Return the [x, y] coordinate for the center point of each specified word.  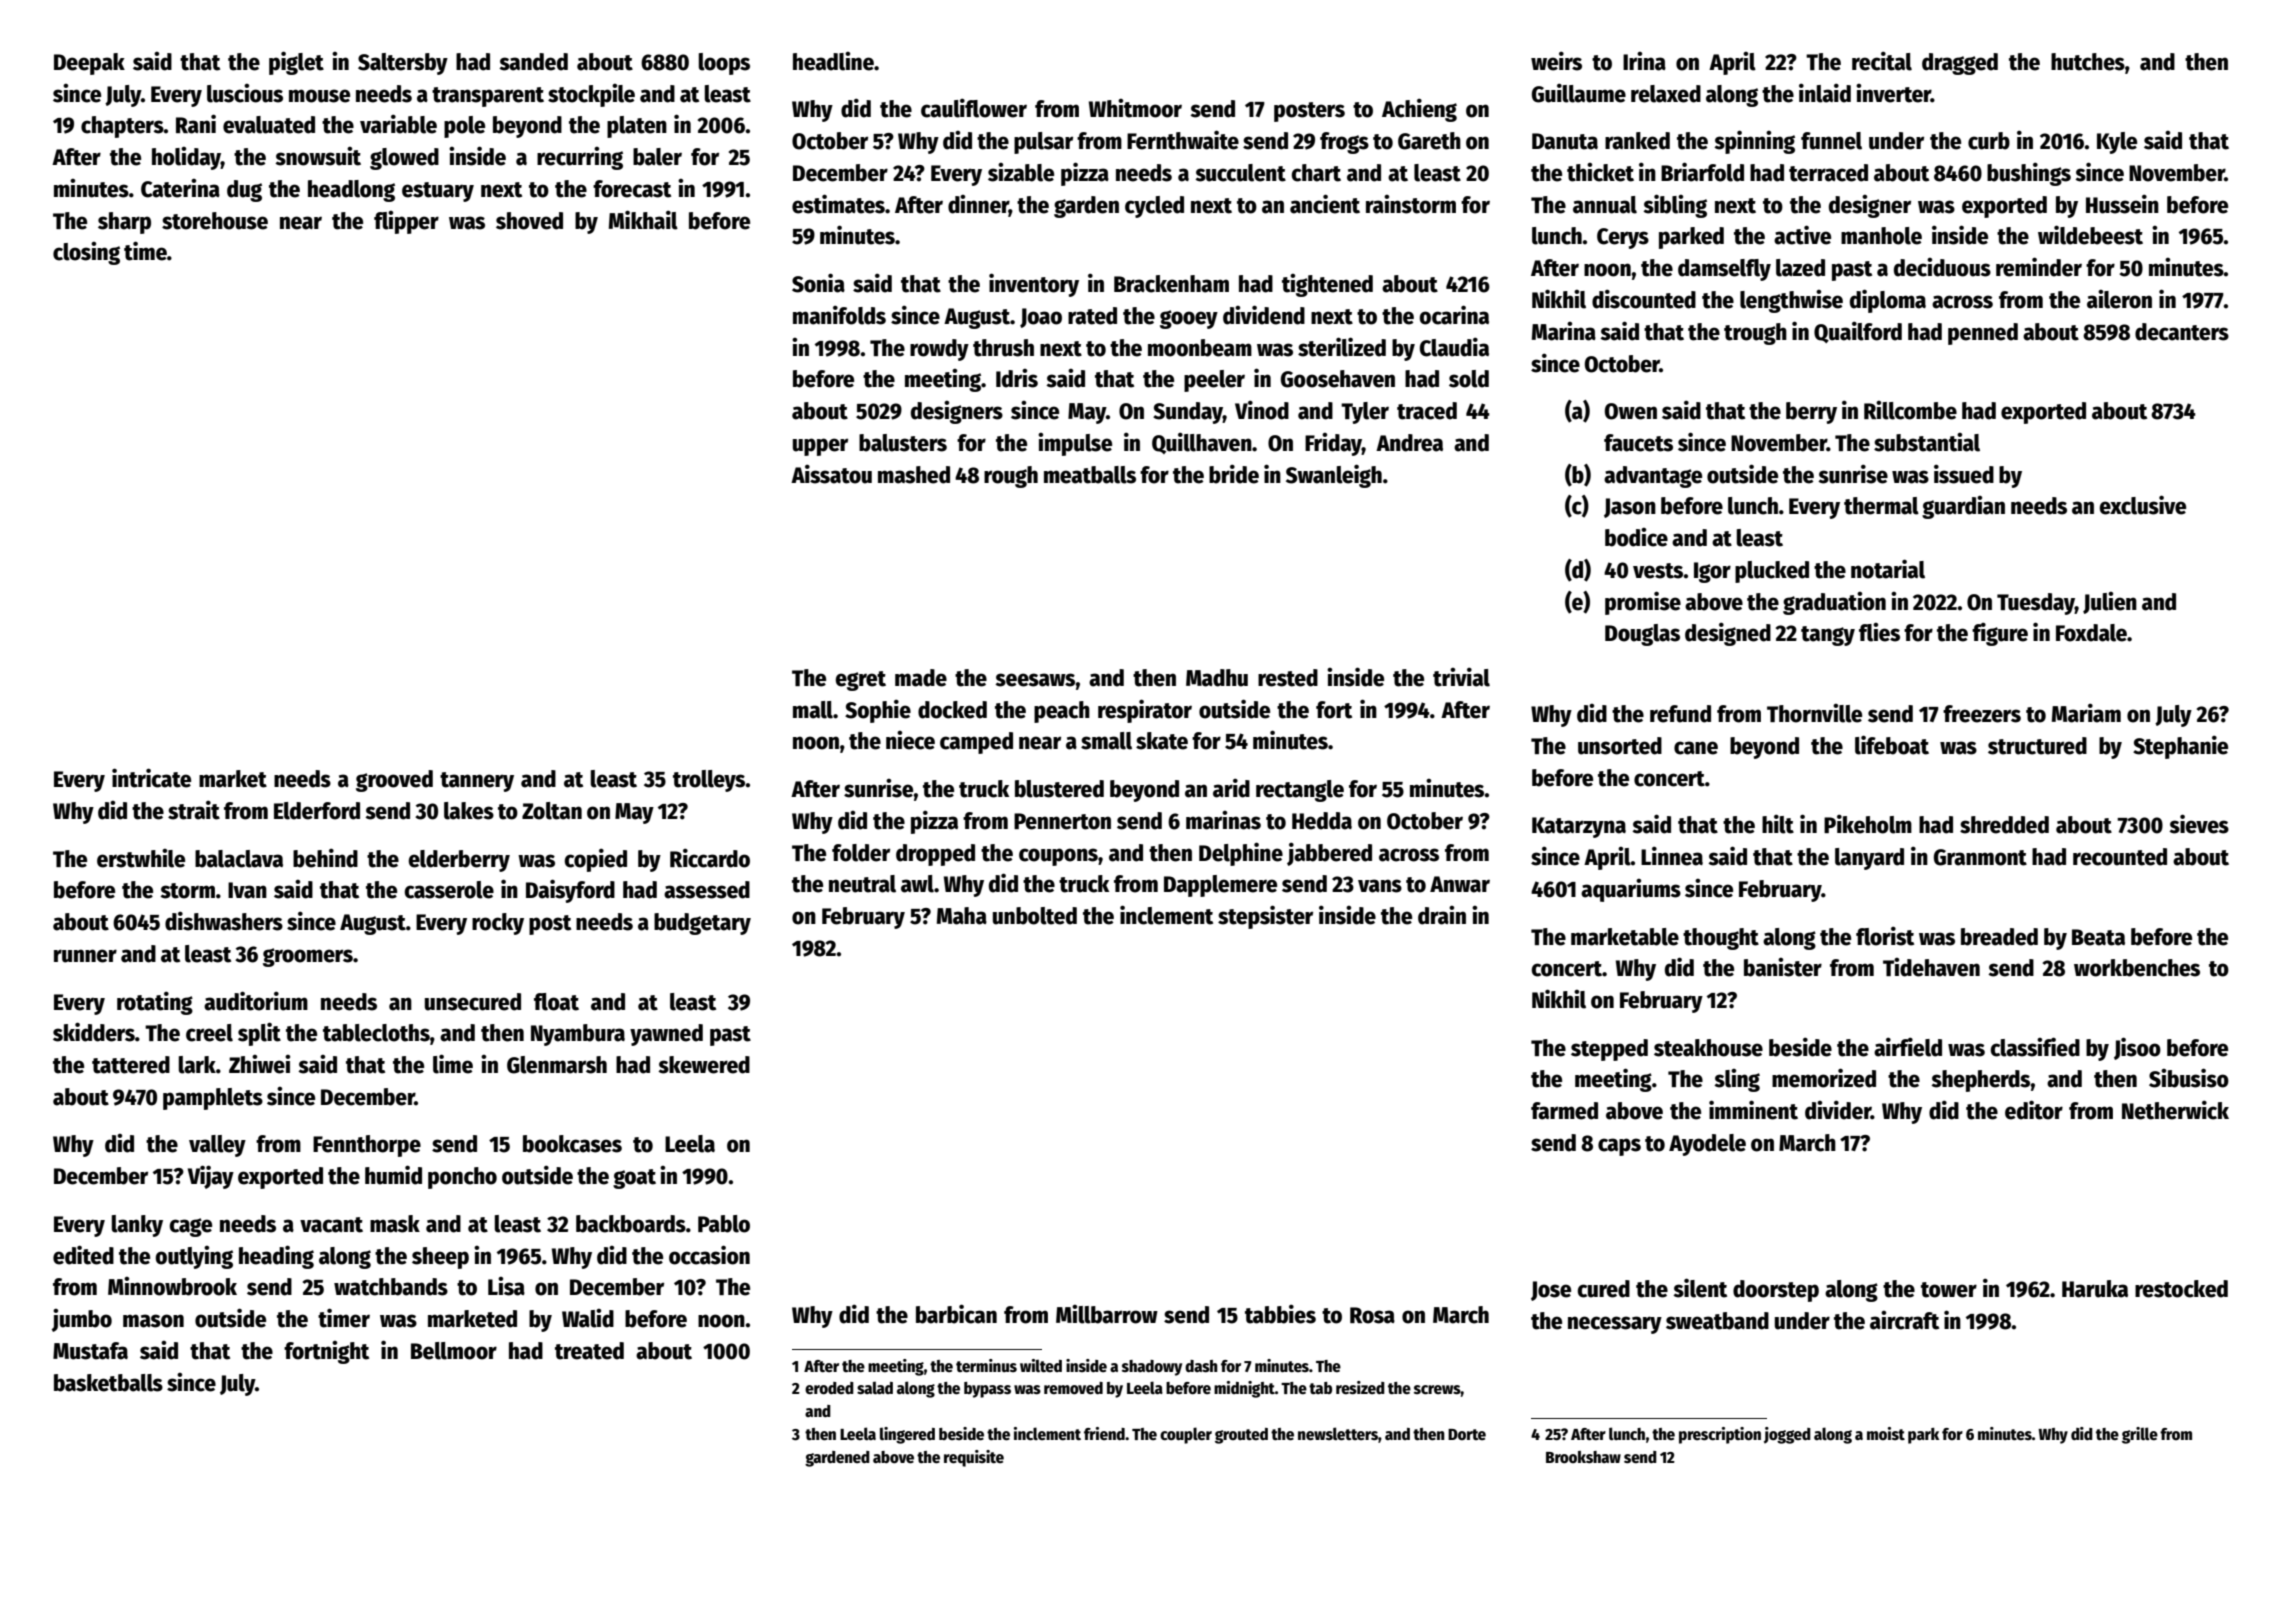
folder [861, 853]
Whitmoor [1135, 108]
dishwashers [224, 921]
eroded [829, 1388]
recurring [580, 158]
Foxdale [2091, 633]
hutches [2088, 62]
